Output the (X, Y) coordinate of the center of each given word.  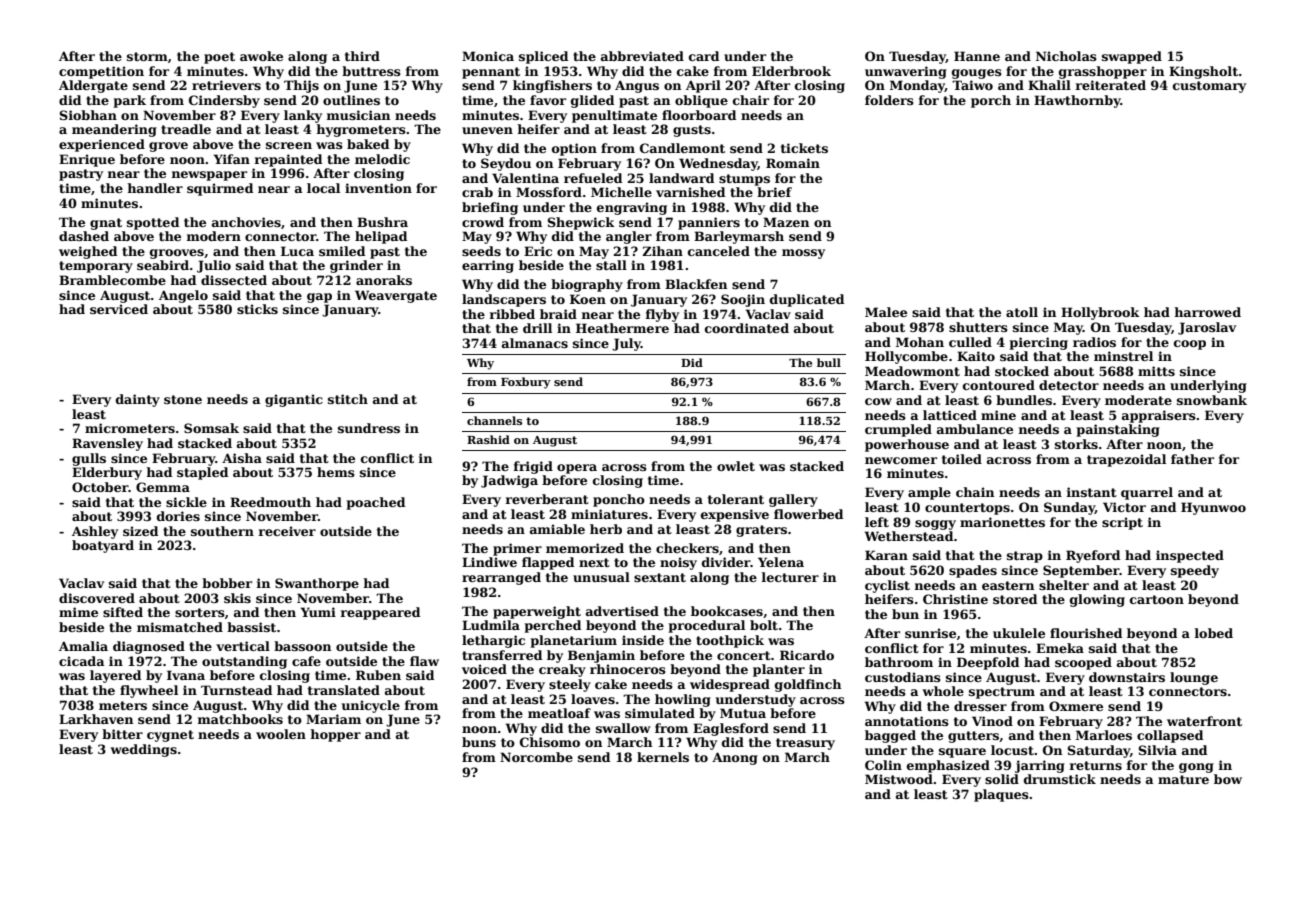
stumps (744, 180)
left (877, 522)
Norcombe (536, 757)
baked (368, 144)
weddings (143, 750)
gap (319, 298)
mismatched (180, 627)
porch (991, 101)
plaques (1001, 795)
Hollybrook (1100, 313)
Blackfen (696, 284)
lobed (1214, 633)
